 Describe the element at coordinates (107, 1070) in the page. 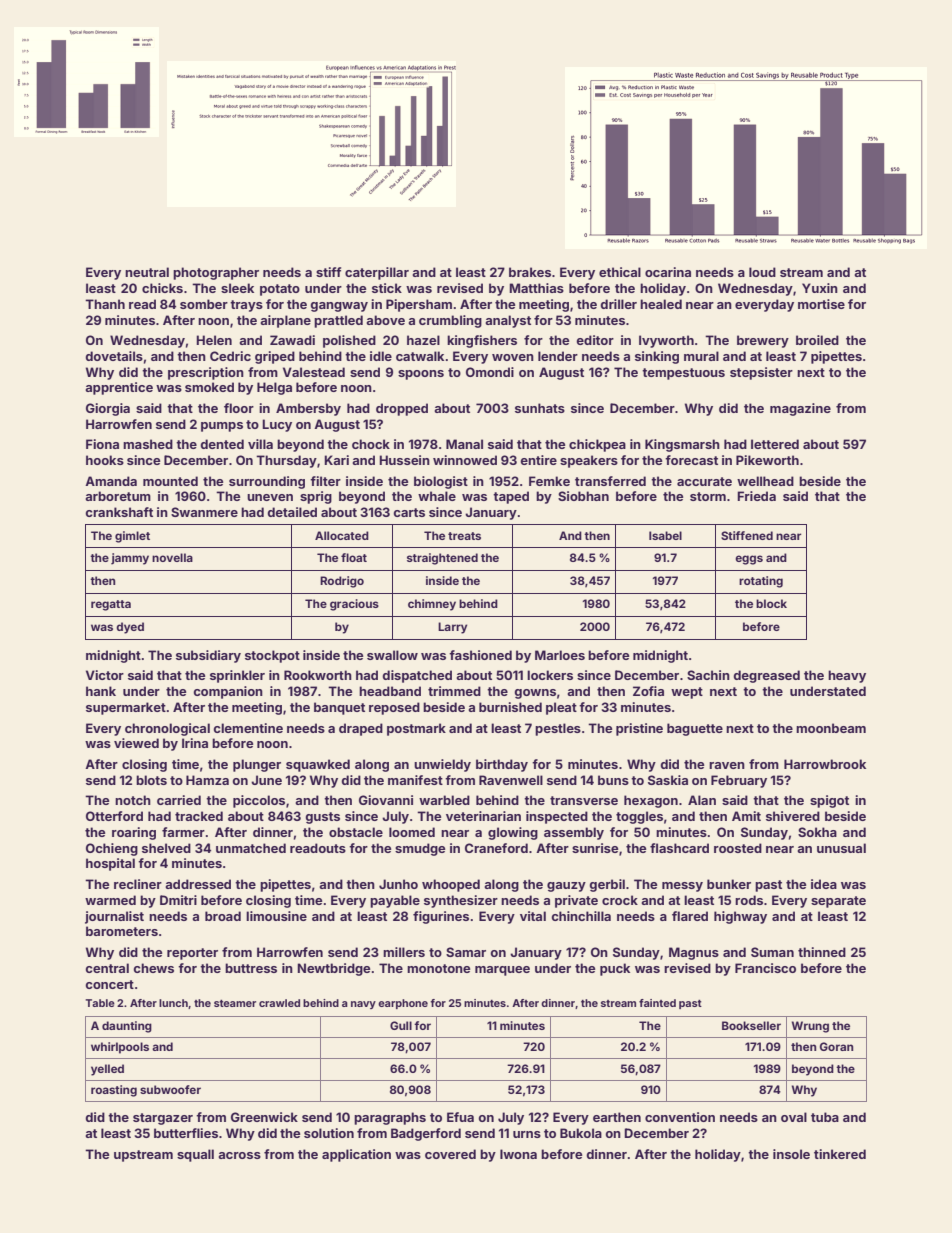

I see `yelled` at that location.
